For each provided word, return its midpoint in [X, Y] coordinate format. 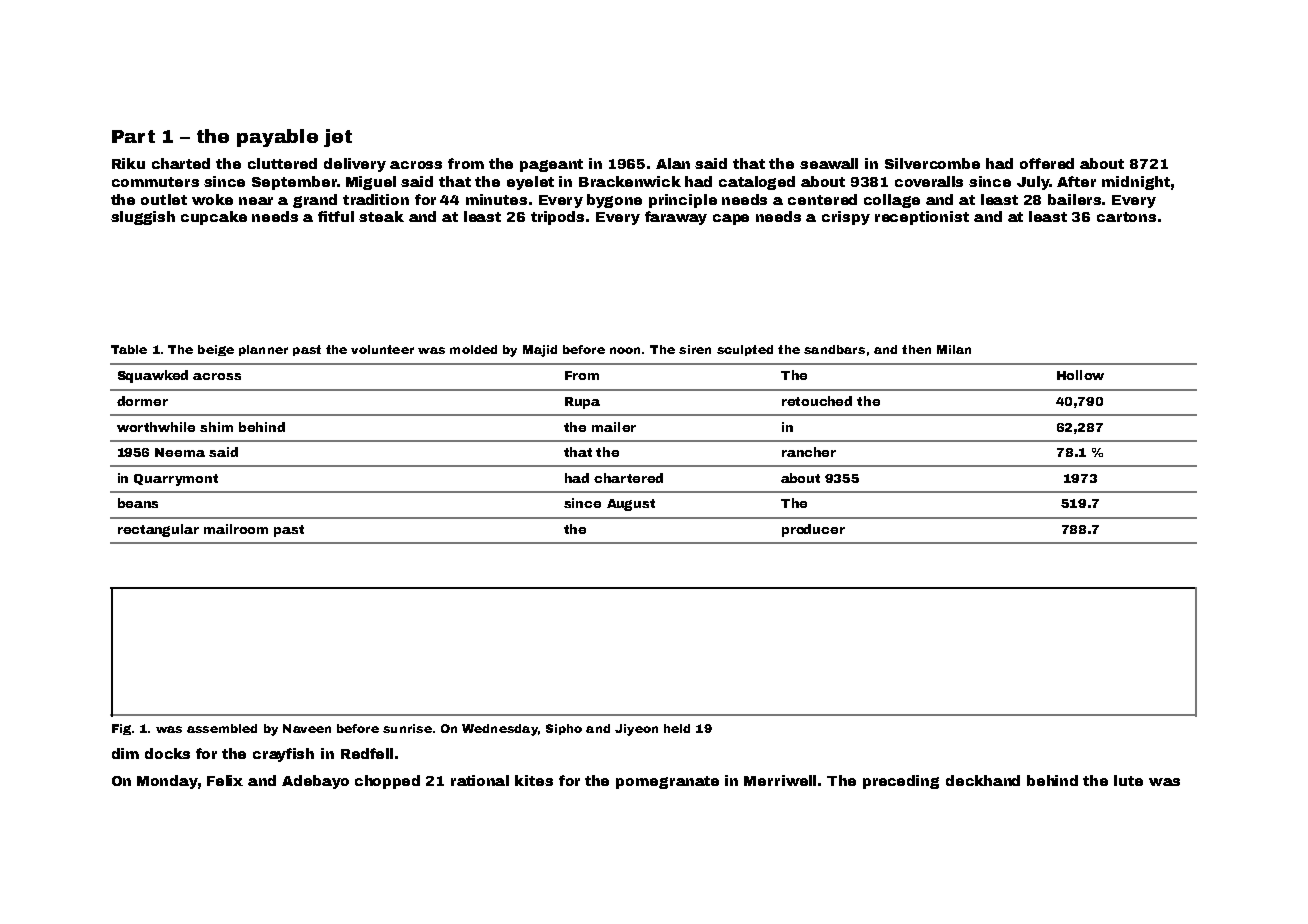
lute [1128, 780]
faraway [676, 218]
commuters [155, 182]
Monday [167, 782]
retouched [817, 401]
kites [534, 780]
